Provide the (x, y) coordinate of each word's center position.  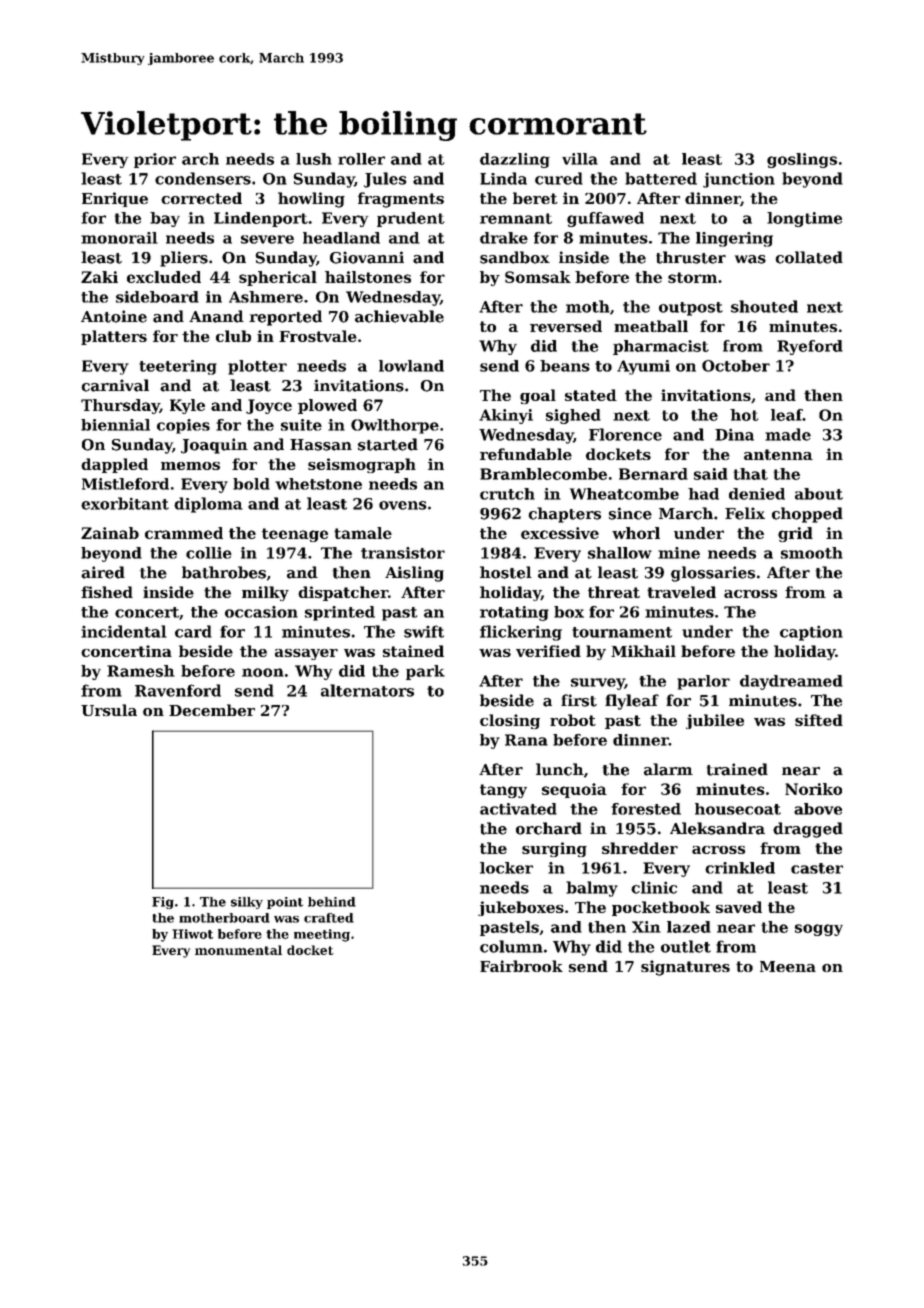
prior (155, 160)
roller (361, 159)
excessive (560, 533)
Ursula (109, 710)
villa (580, 159)
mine (679, 553)
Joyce (269, 406)
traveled (681, 592)
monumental (238, 950)
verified (548, 651)
